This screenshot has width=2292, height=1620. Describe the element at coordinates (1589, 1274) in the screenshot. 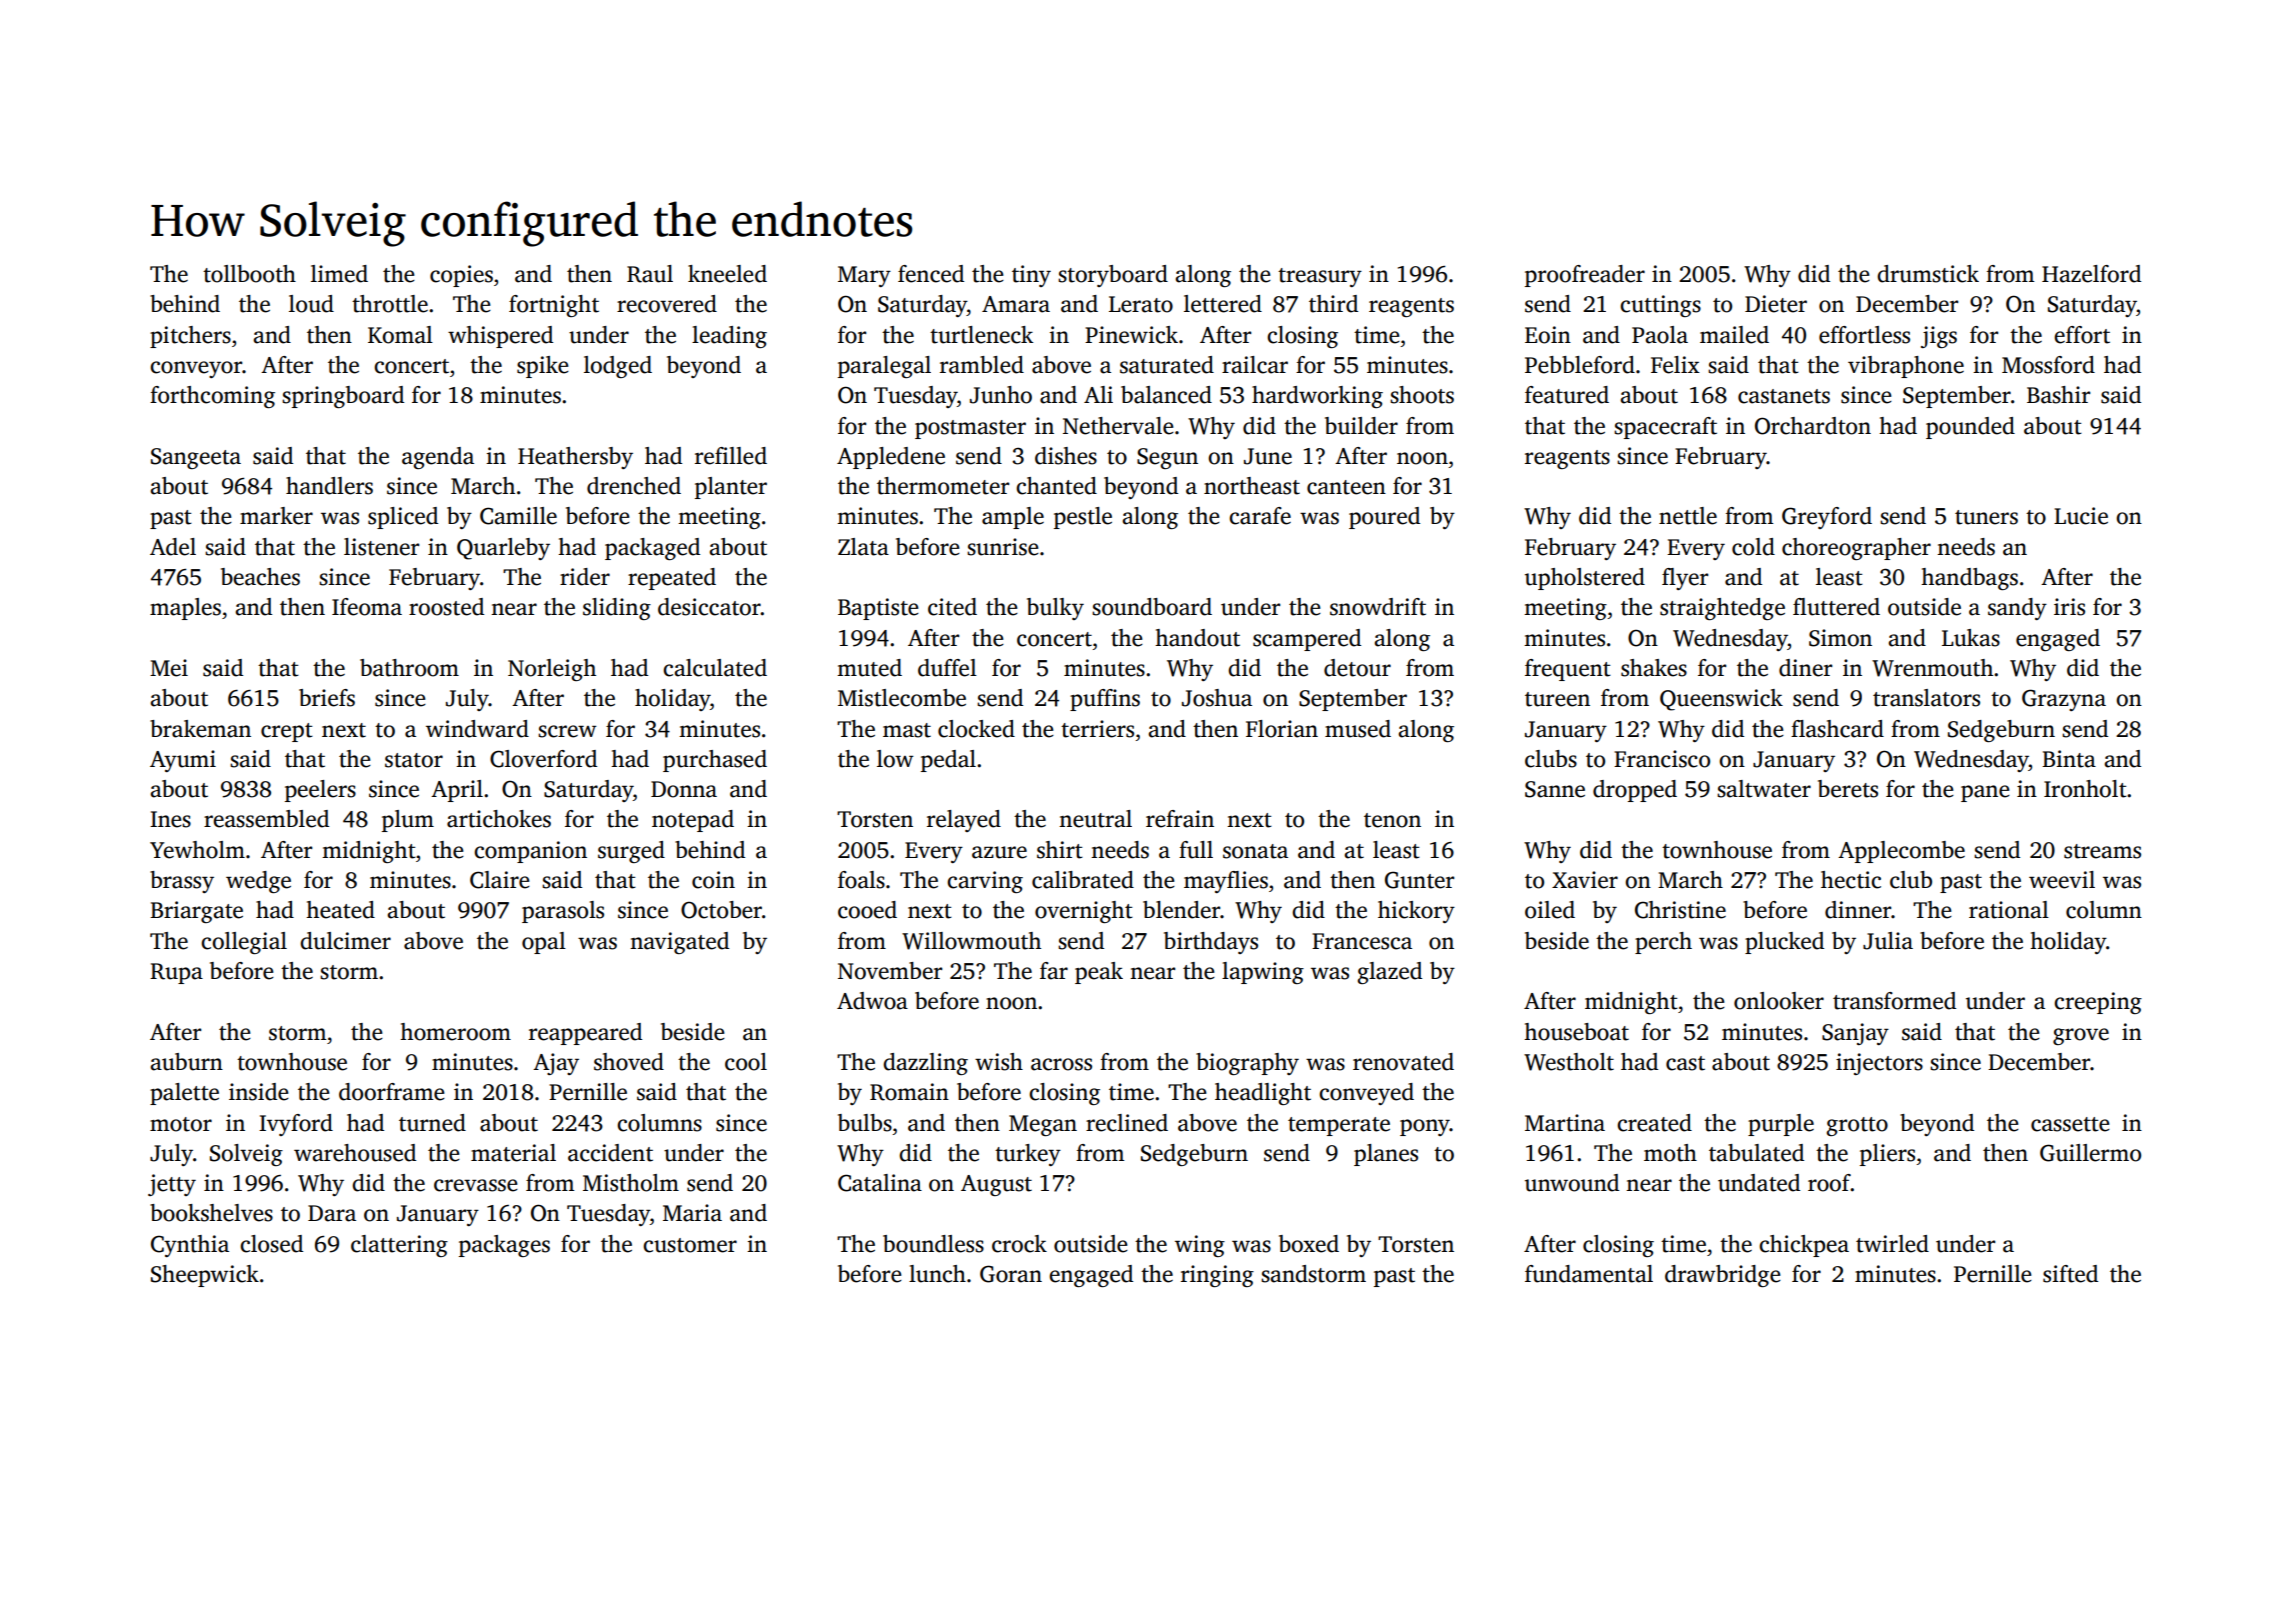

I see `fundamental` at that location.
